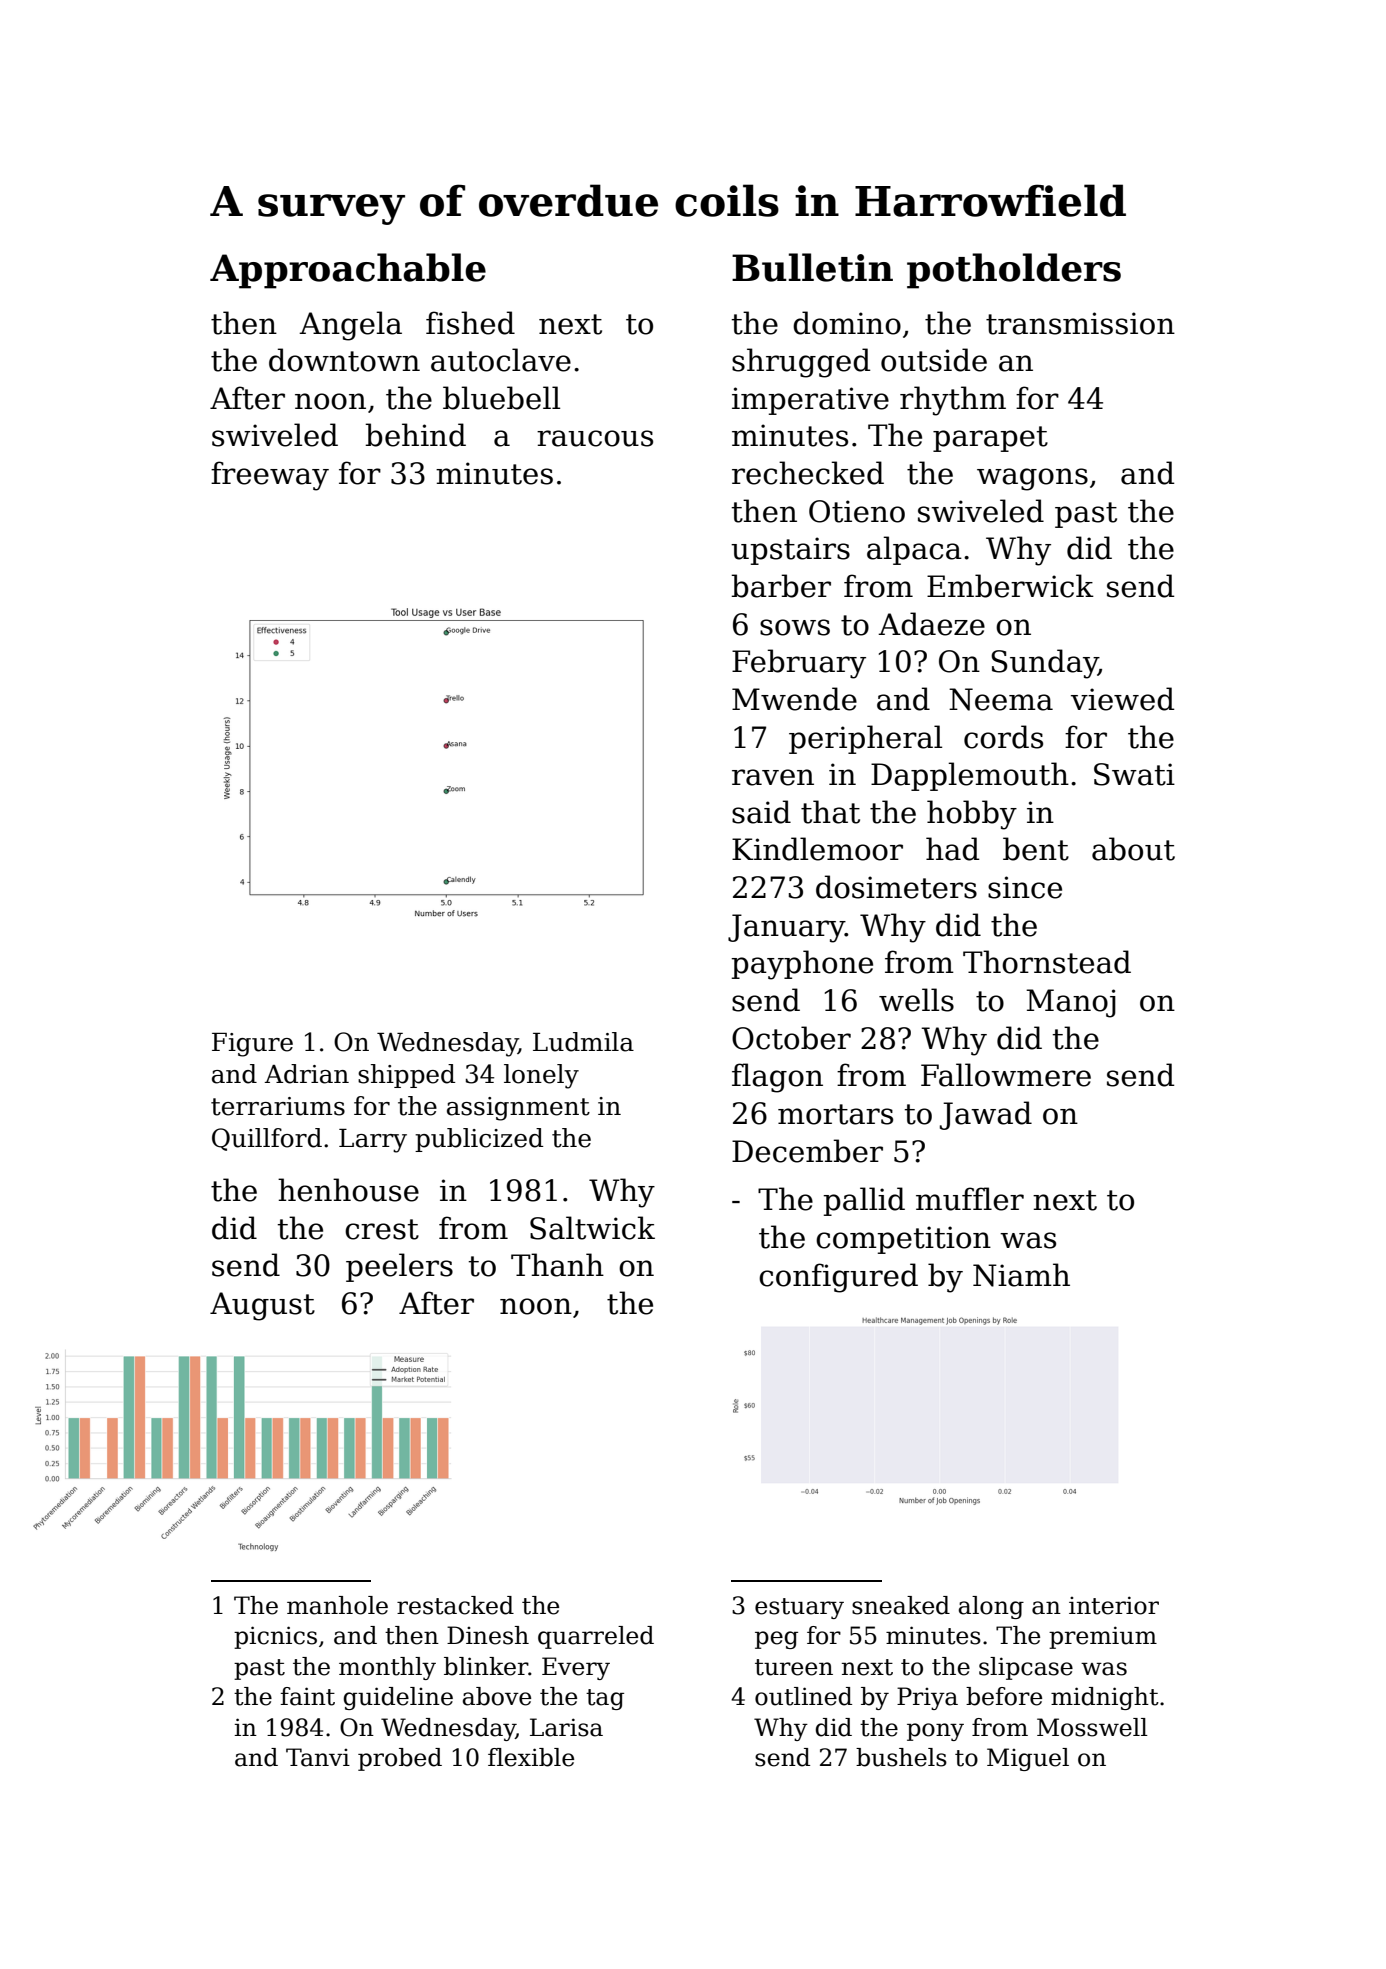  Describe the element at coordinates (790, 551) in the page. I see `upstairs` at that location.
